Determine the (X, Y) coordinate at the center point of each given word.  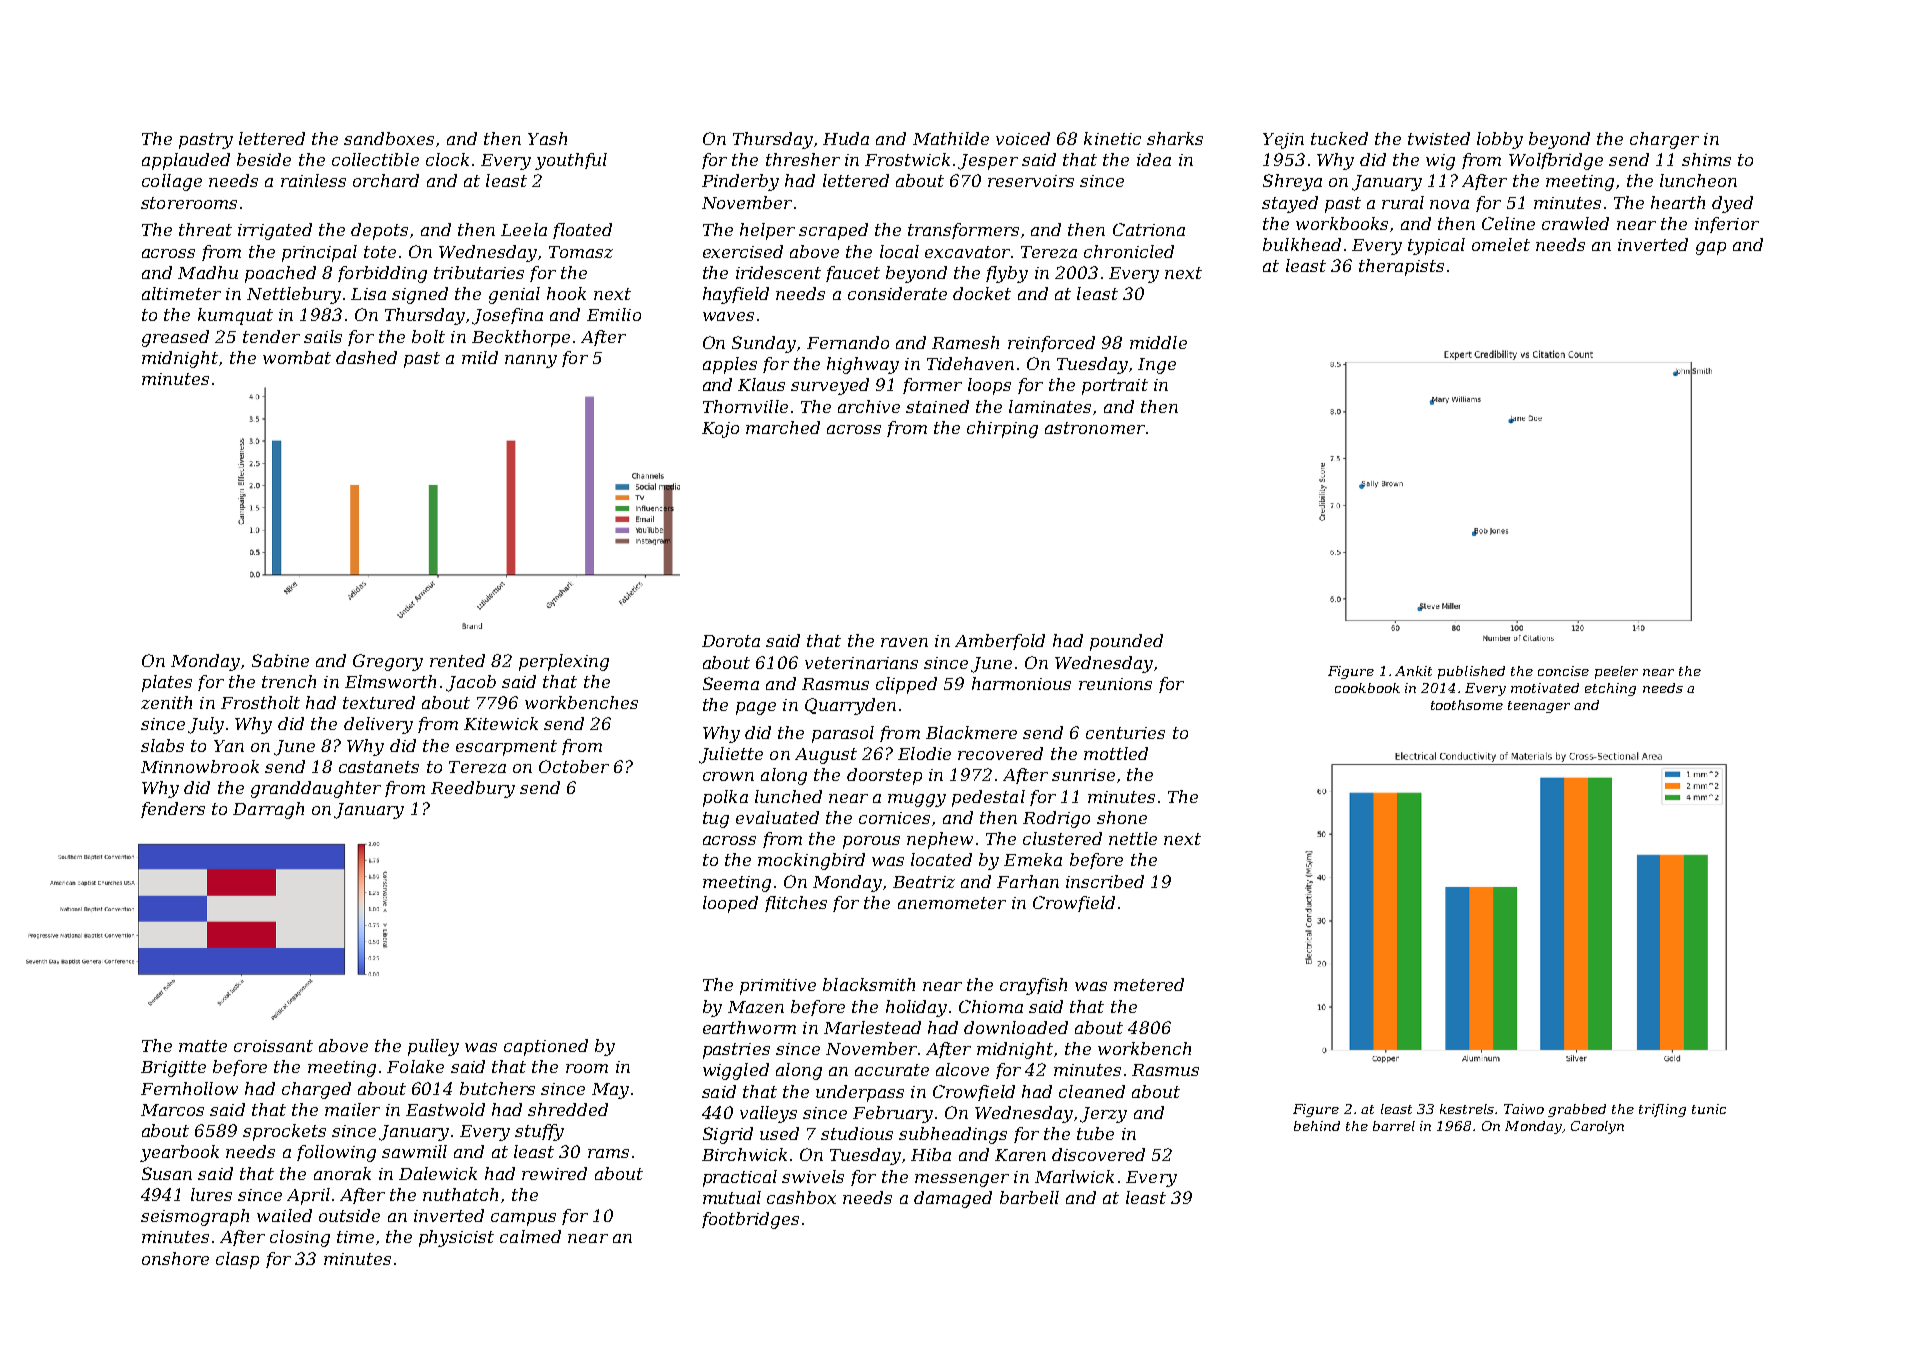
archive (869, 406)
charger (1664, 140)
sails (323, 336)
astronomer (1095, 428)
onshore (175, 1258)
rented (457, 660)
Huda (846, 138)
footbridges (750, 1220)
